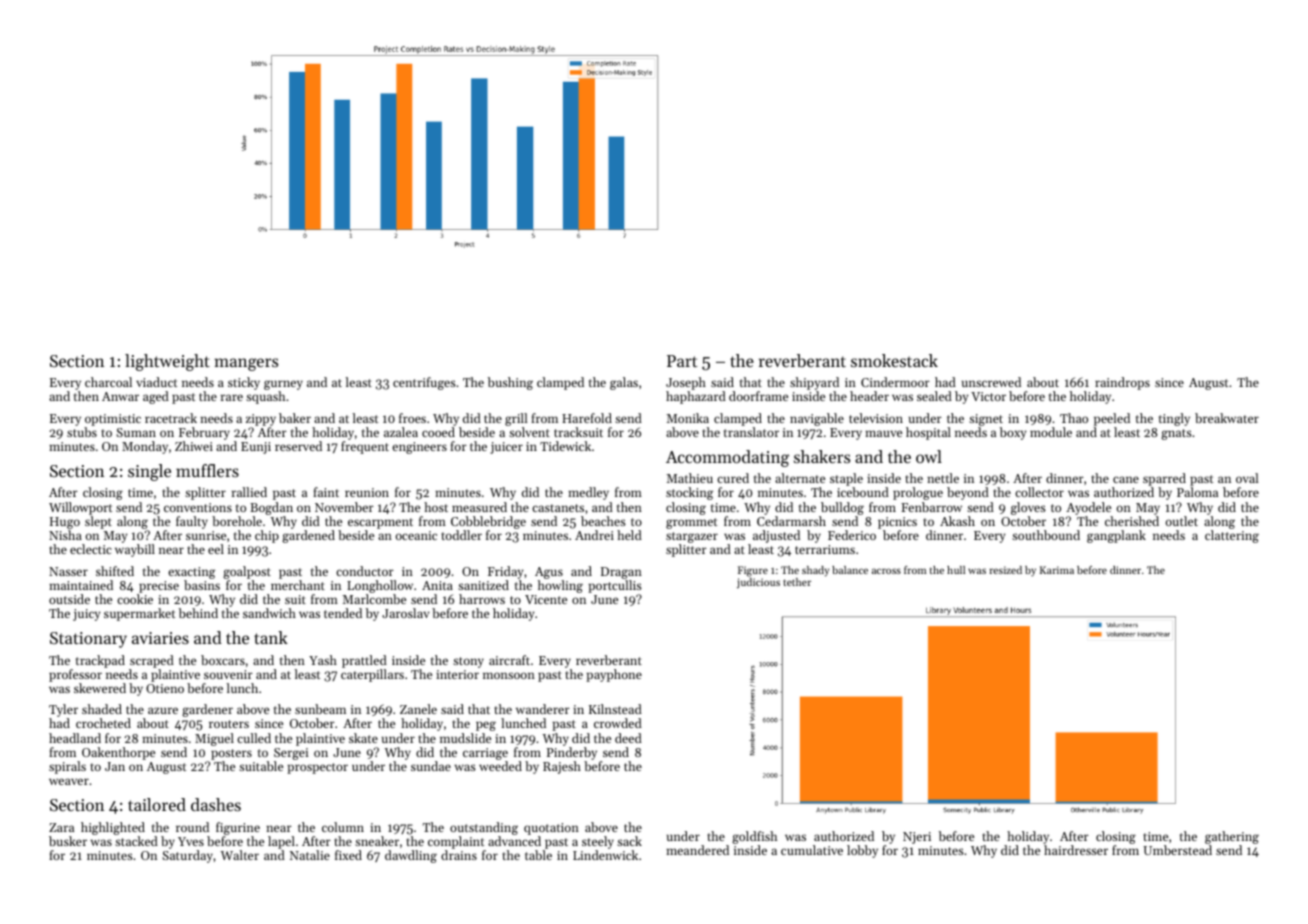 The image size is (1308, 924). What do you see at coordinates (317, 768) in the screenshot?
I see `prospector` at bounding box center [317, 768].
